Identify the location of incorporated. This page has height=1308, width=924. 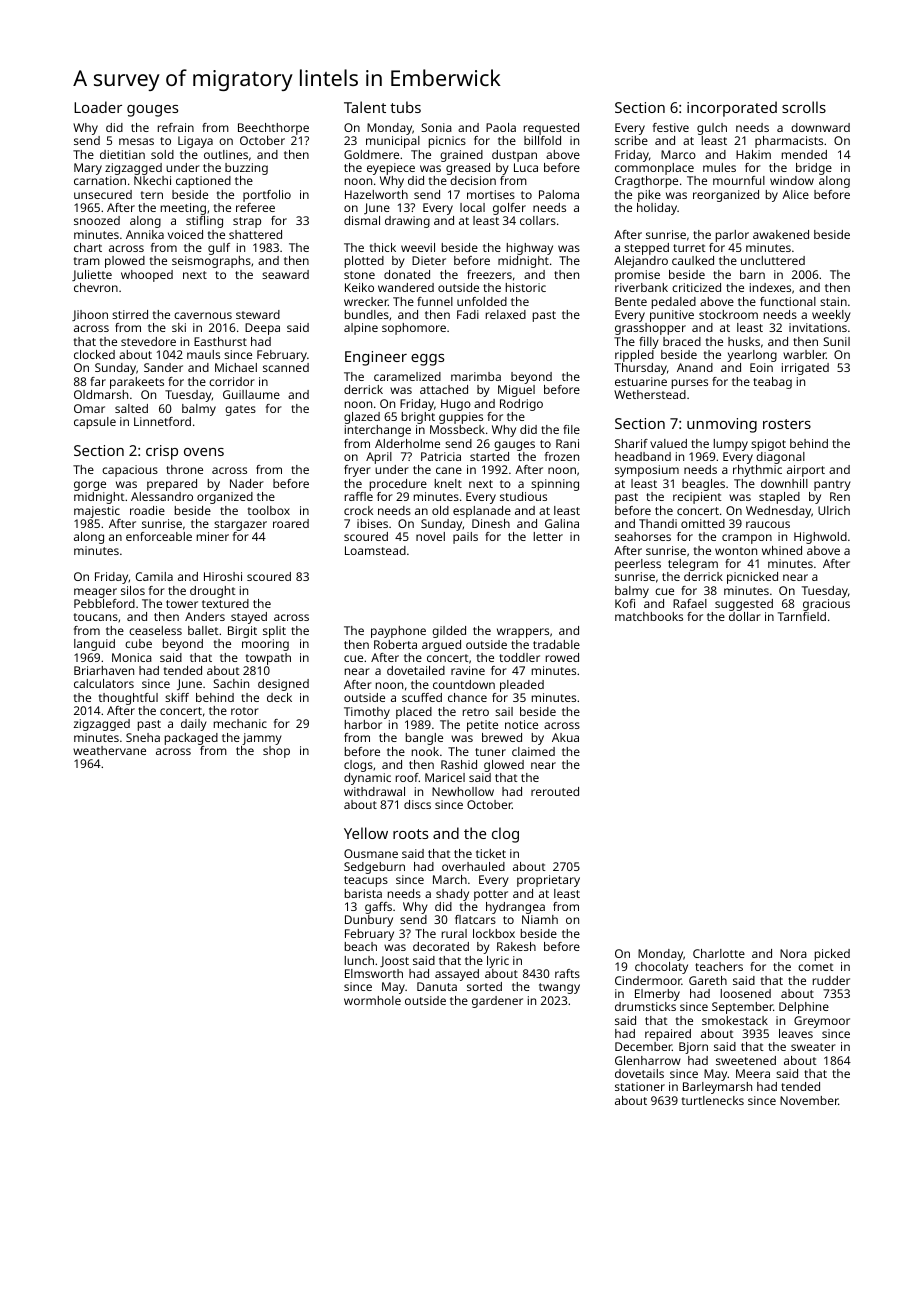
(732, 109).
